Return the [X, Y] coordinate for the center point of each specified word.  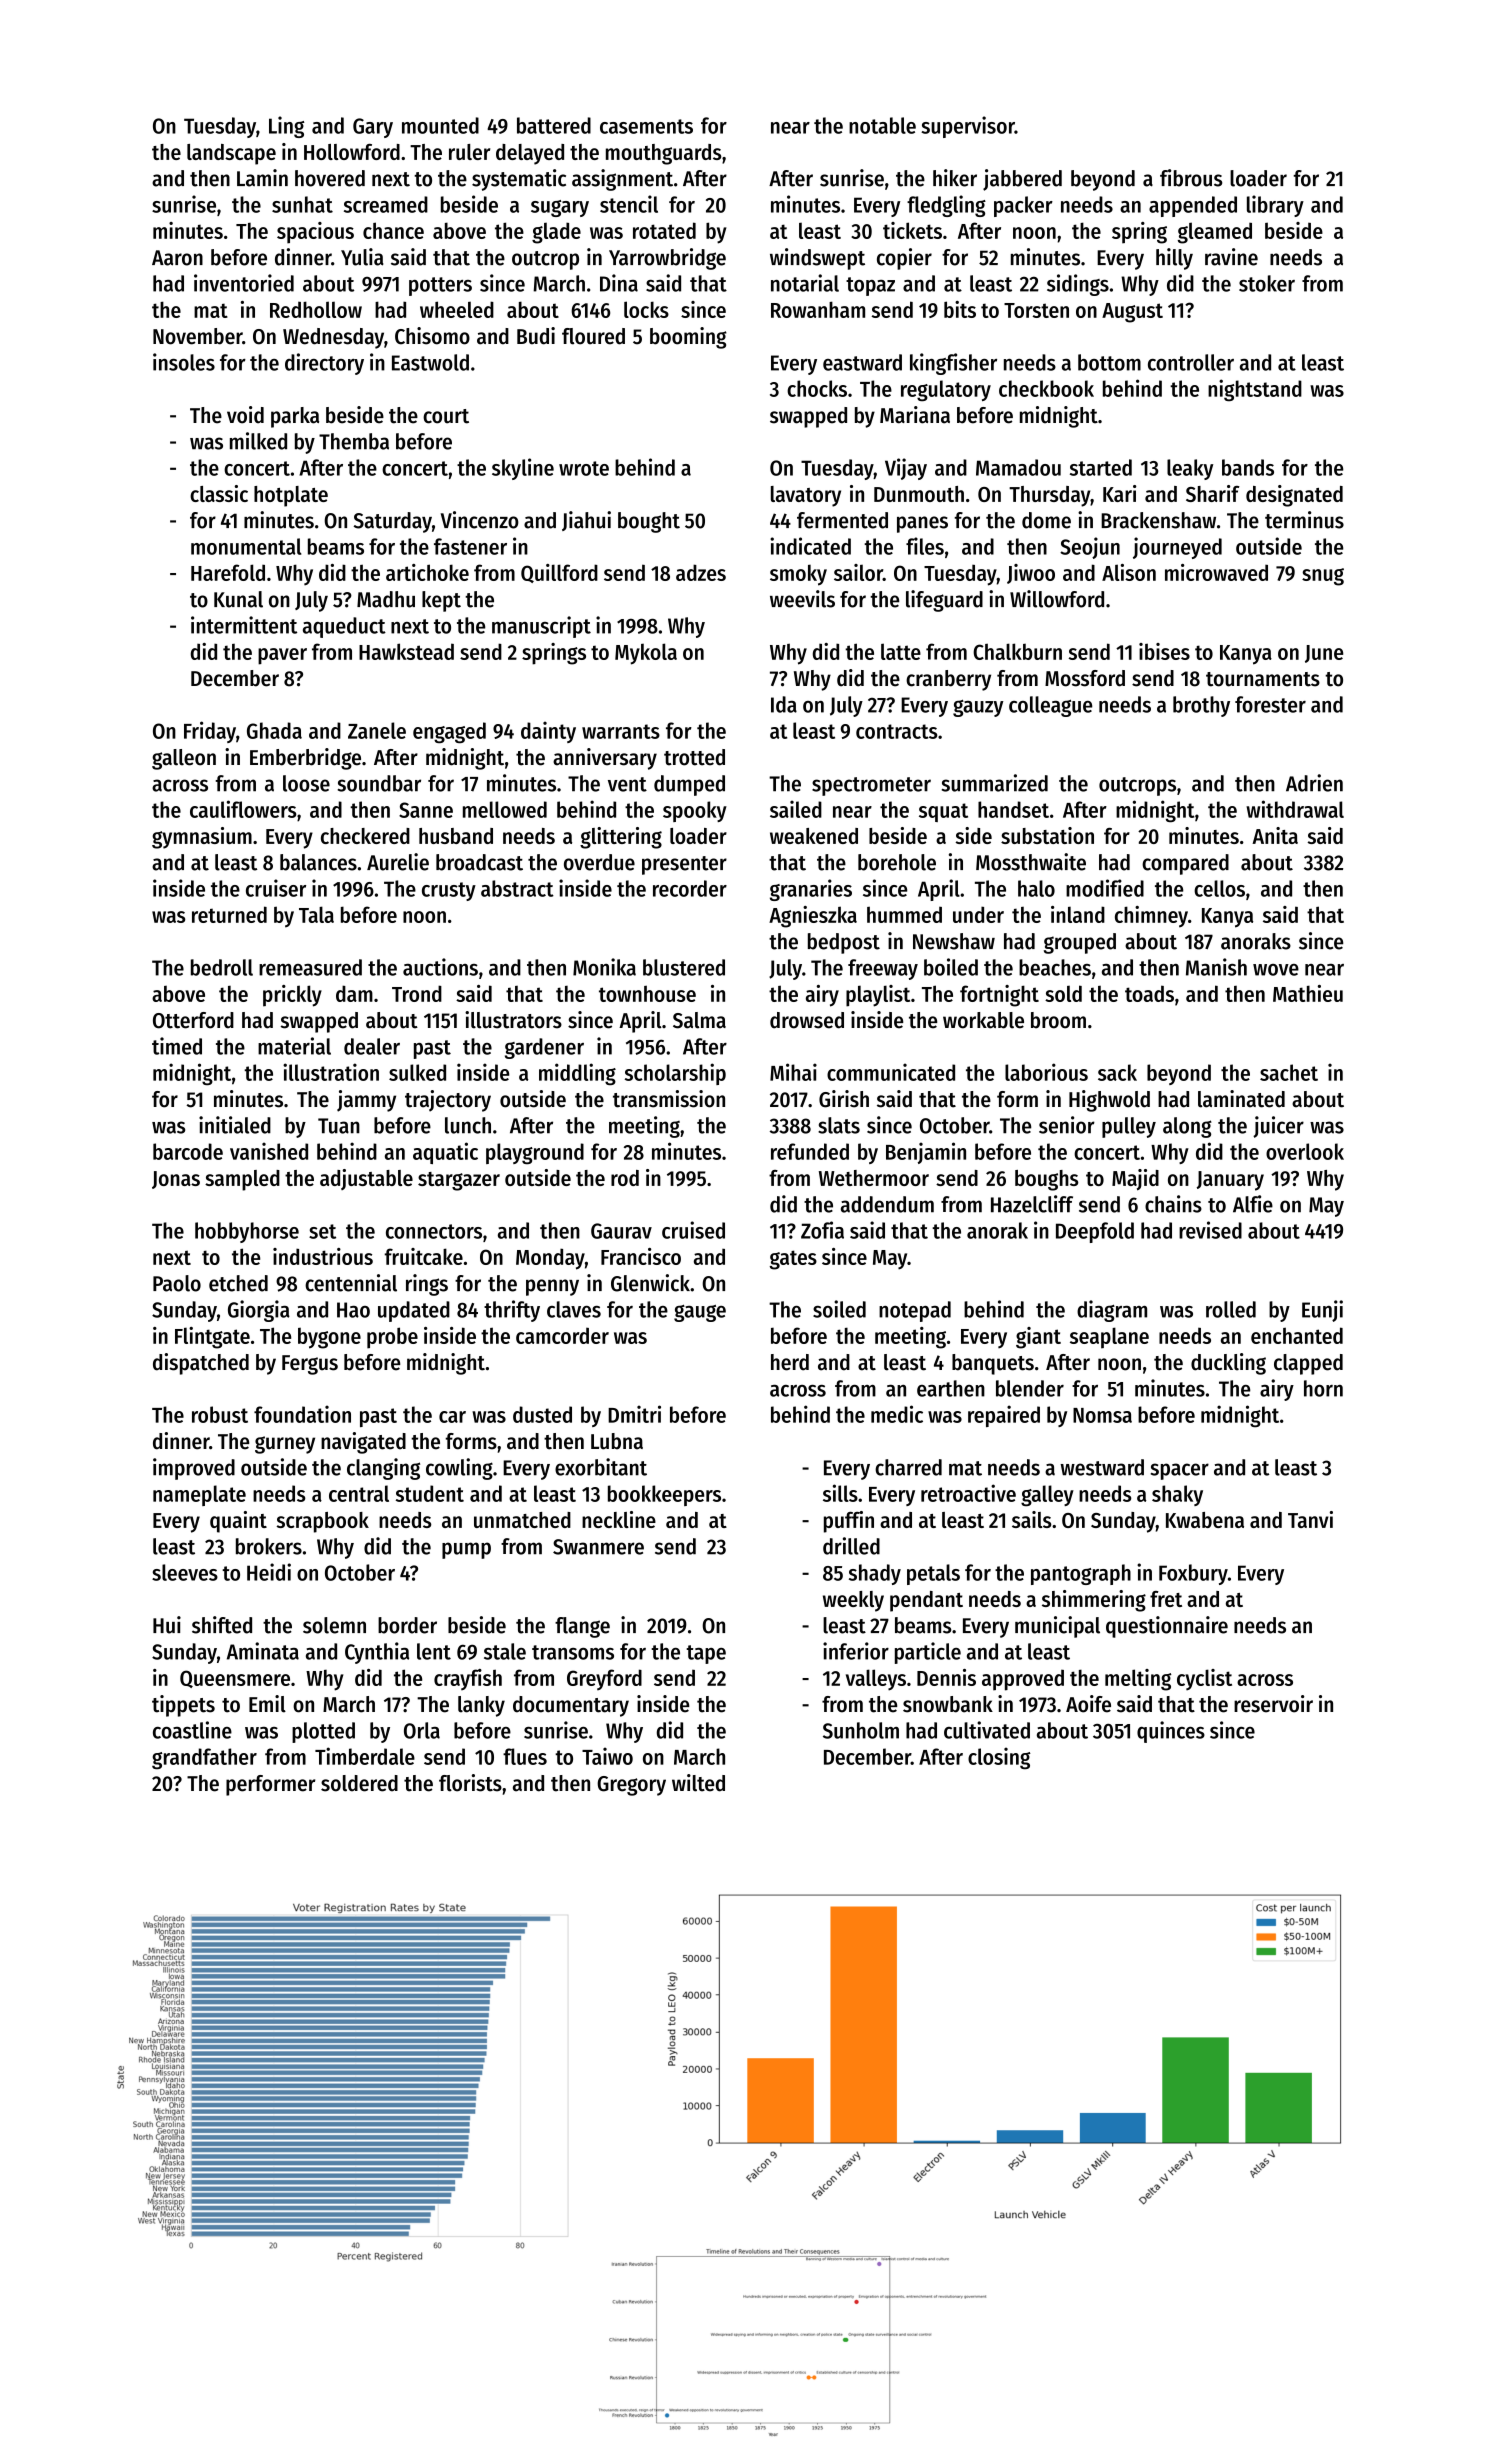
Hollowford [352, 152]
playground [535, 1153]
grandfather [204, 1758]
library [1275, 206]
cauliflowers [243, 809]
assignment [622, 180]
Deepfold [1095, 1232]
